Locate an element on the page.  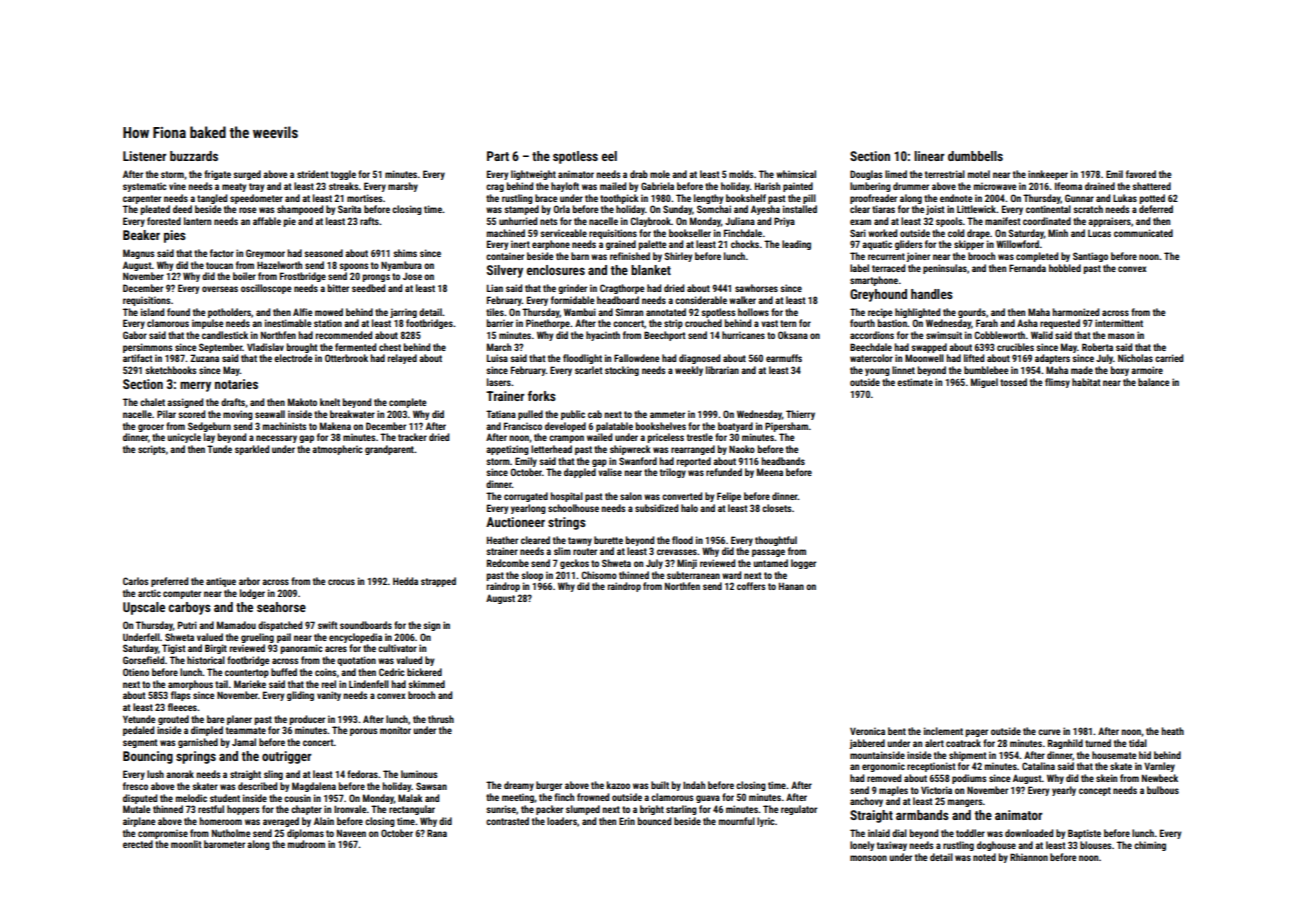
mudroom is located at coordinates (306, 844).
